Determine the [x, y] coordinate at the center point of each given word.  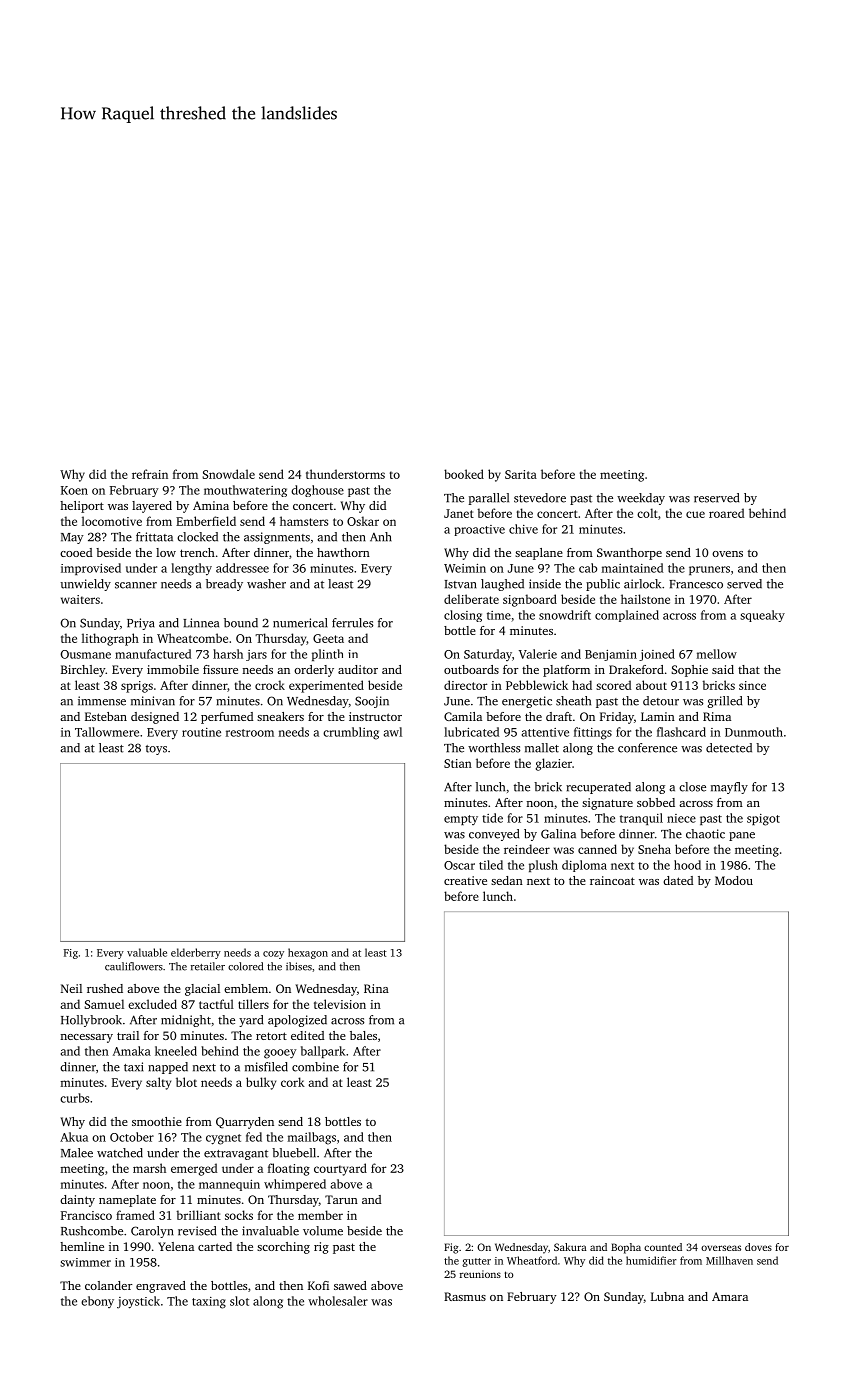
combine [315, 1067]
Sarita [521, 474]
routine [201, 732]
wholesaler [338, 1301]
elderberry [196, 953]
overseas [721, 1248]
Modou [734, 880]
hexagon [308, 953]
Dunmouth [754, 732]
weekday [641, 499]
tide [492, 818]
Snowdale [228, 474]
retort [271, 1036]
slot [239, 1301]
